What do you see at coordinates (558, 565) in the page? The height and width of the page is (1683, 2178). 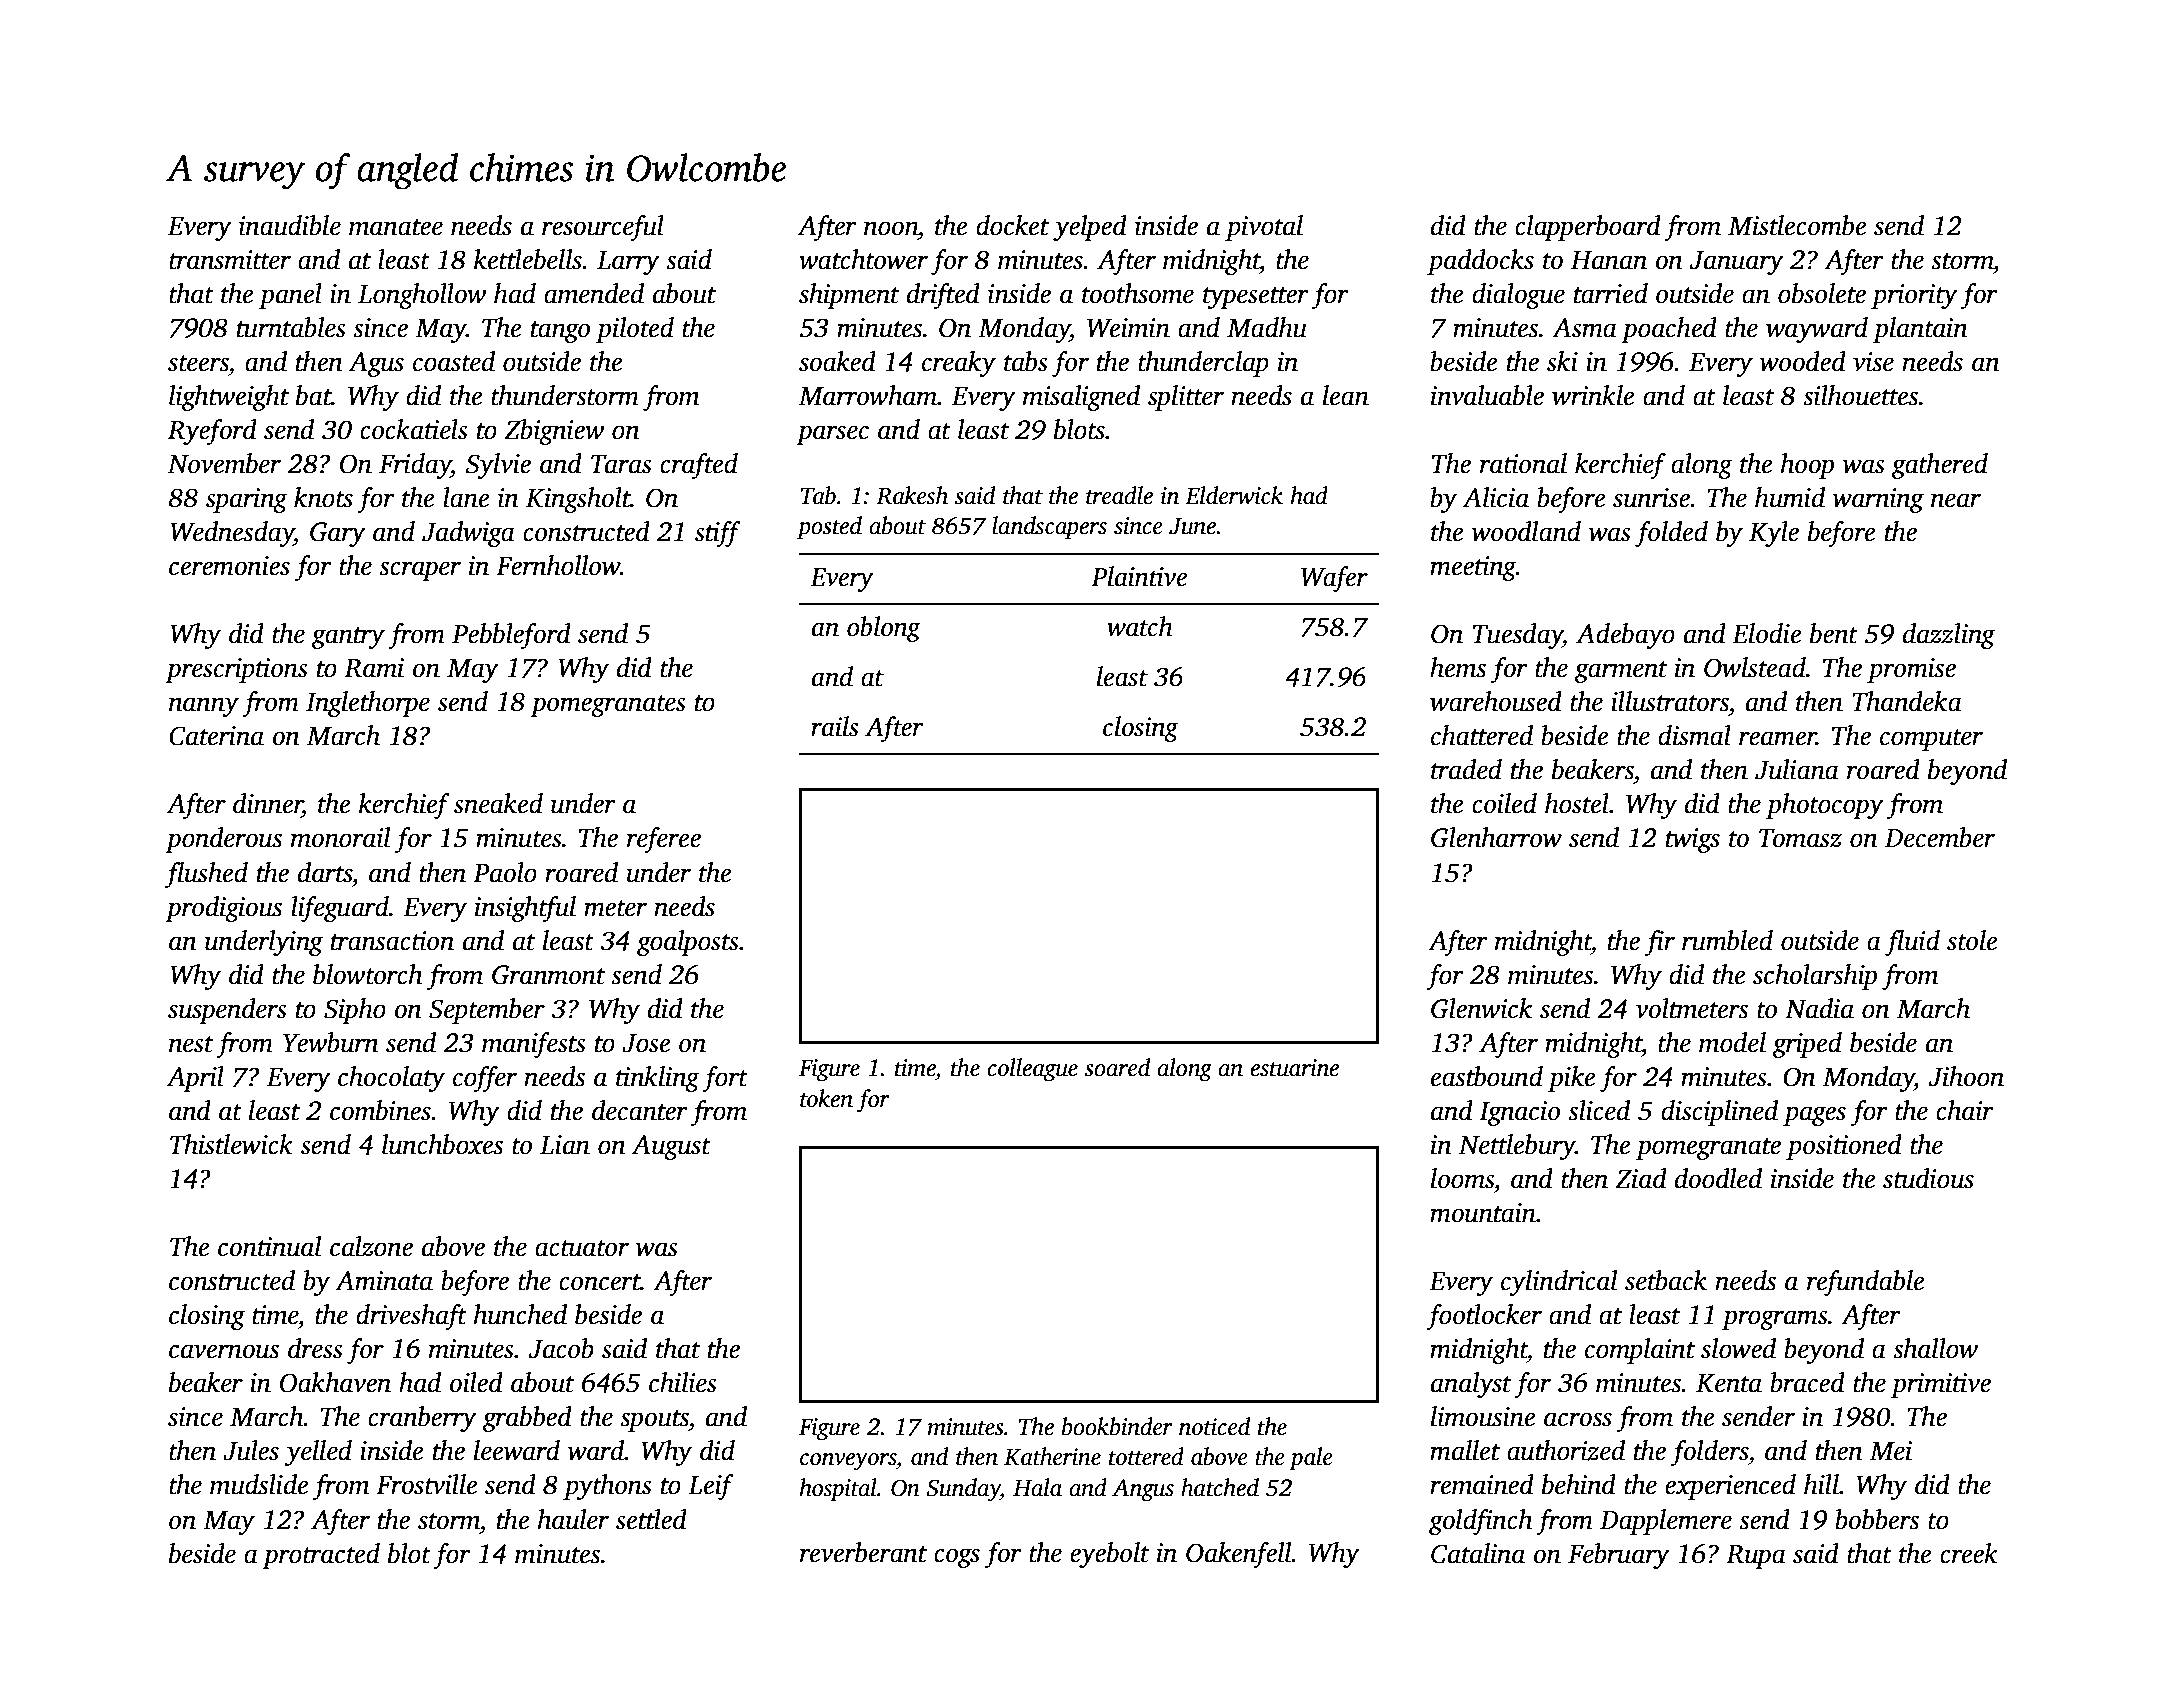 I see `Fernhollow` at bounding box center [558, 565].
